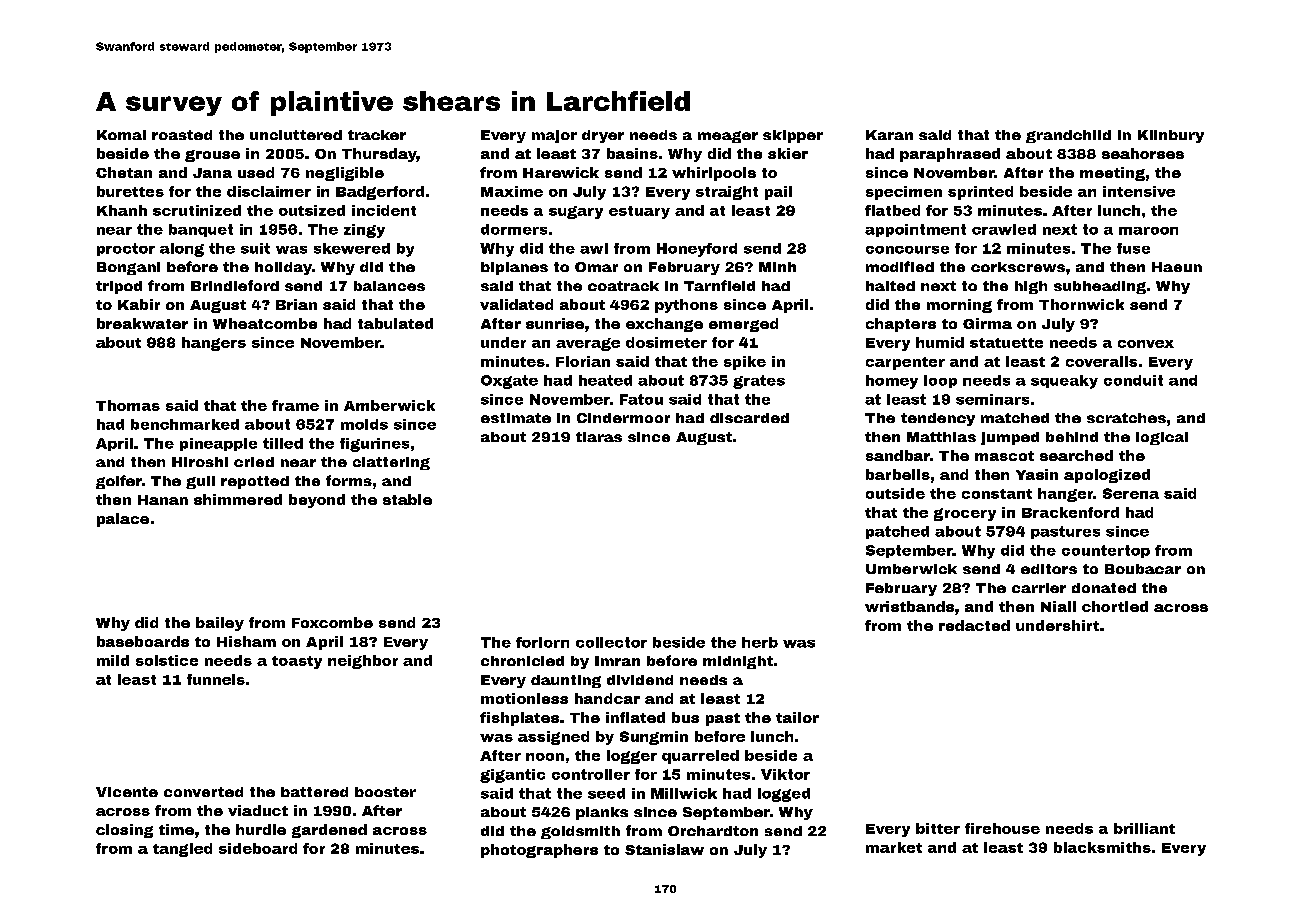 Image resolution: width=1308 pixels, height=924 pixels. Describe the element at coordinates (760, 642) in the screenshot. I see `herb` at that location.
